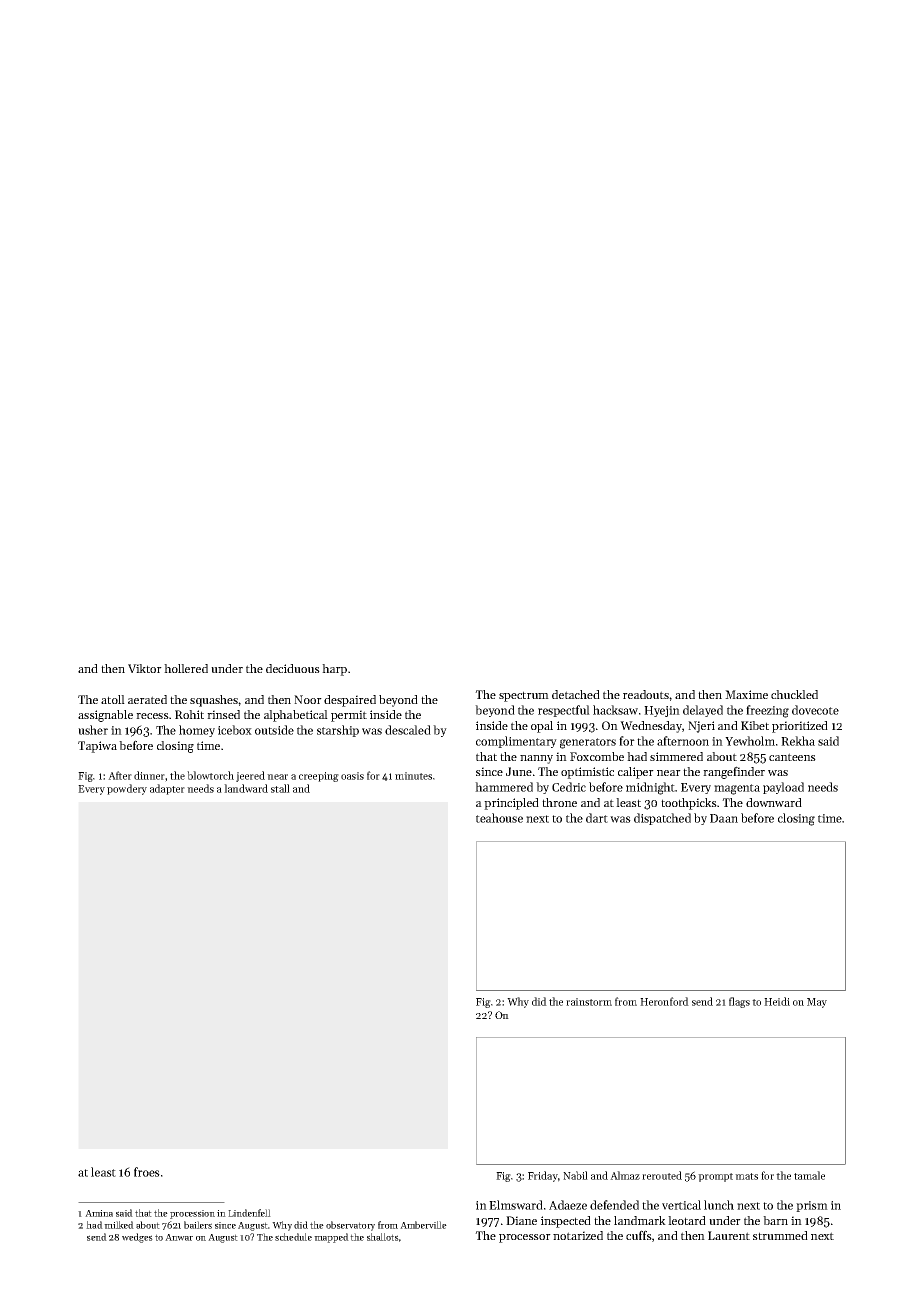 This screenshot has width=924, height=1308. What do you see at coordinates (137, 1238) in the screenshot?
I see `wedges` at bounding box center [137, 1238].
